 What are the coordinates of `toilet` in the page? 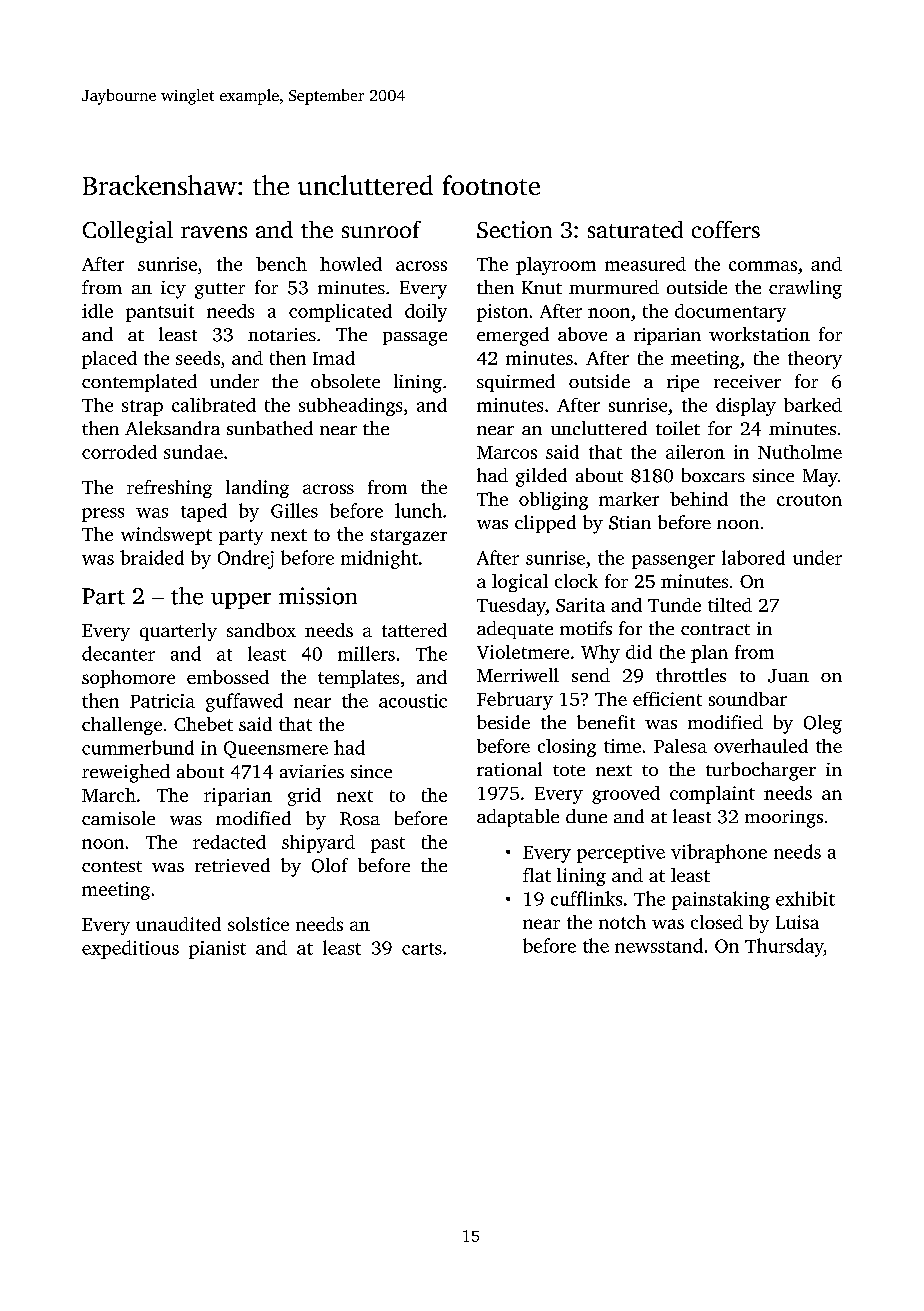 It's located at (678, 428).
